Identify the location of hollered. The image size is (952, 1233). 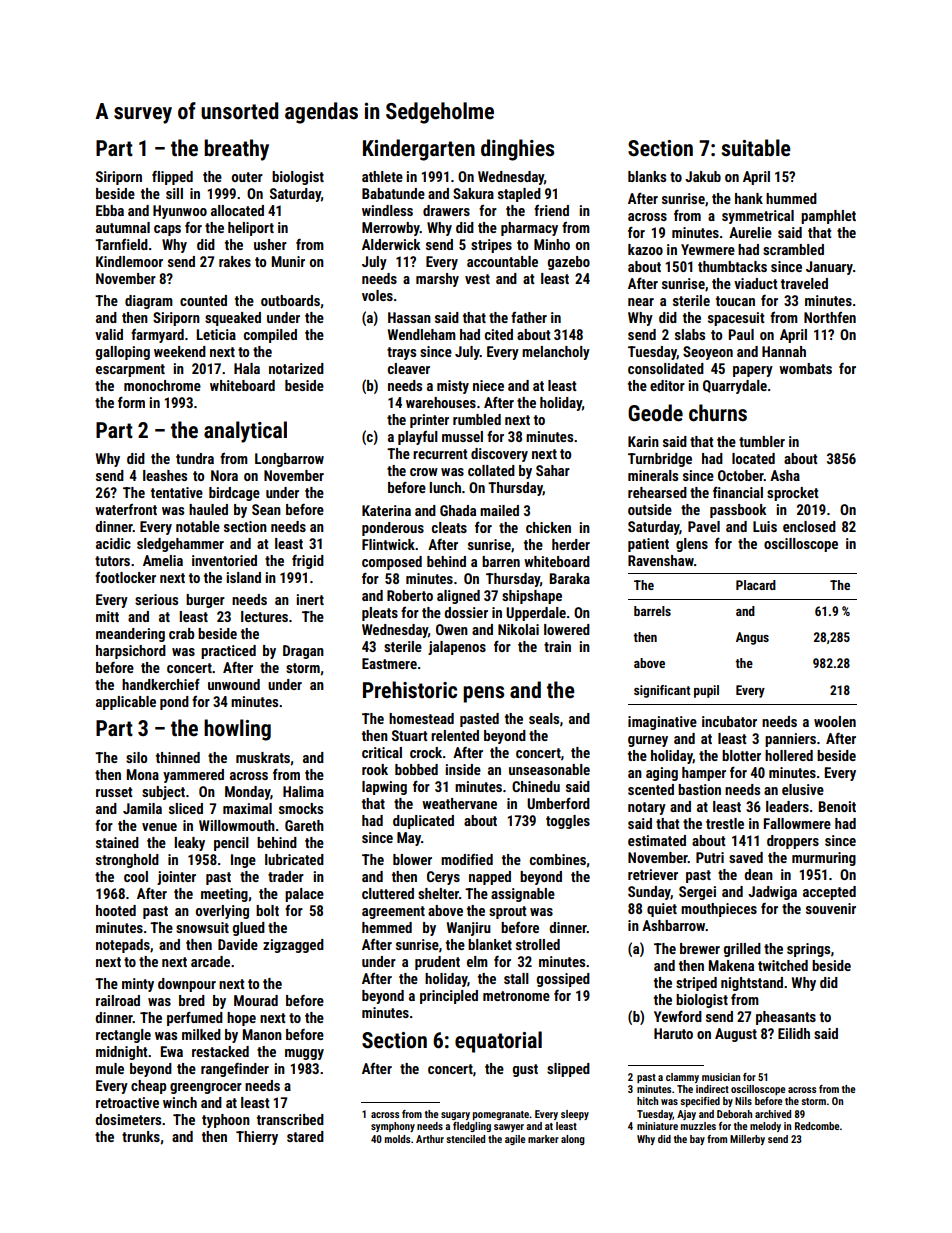
(789, 755).
